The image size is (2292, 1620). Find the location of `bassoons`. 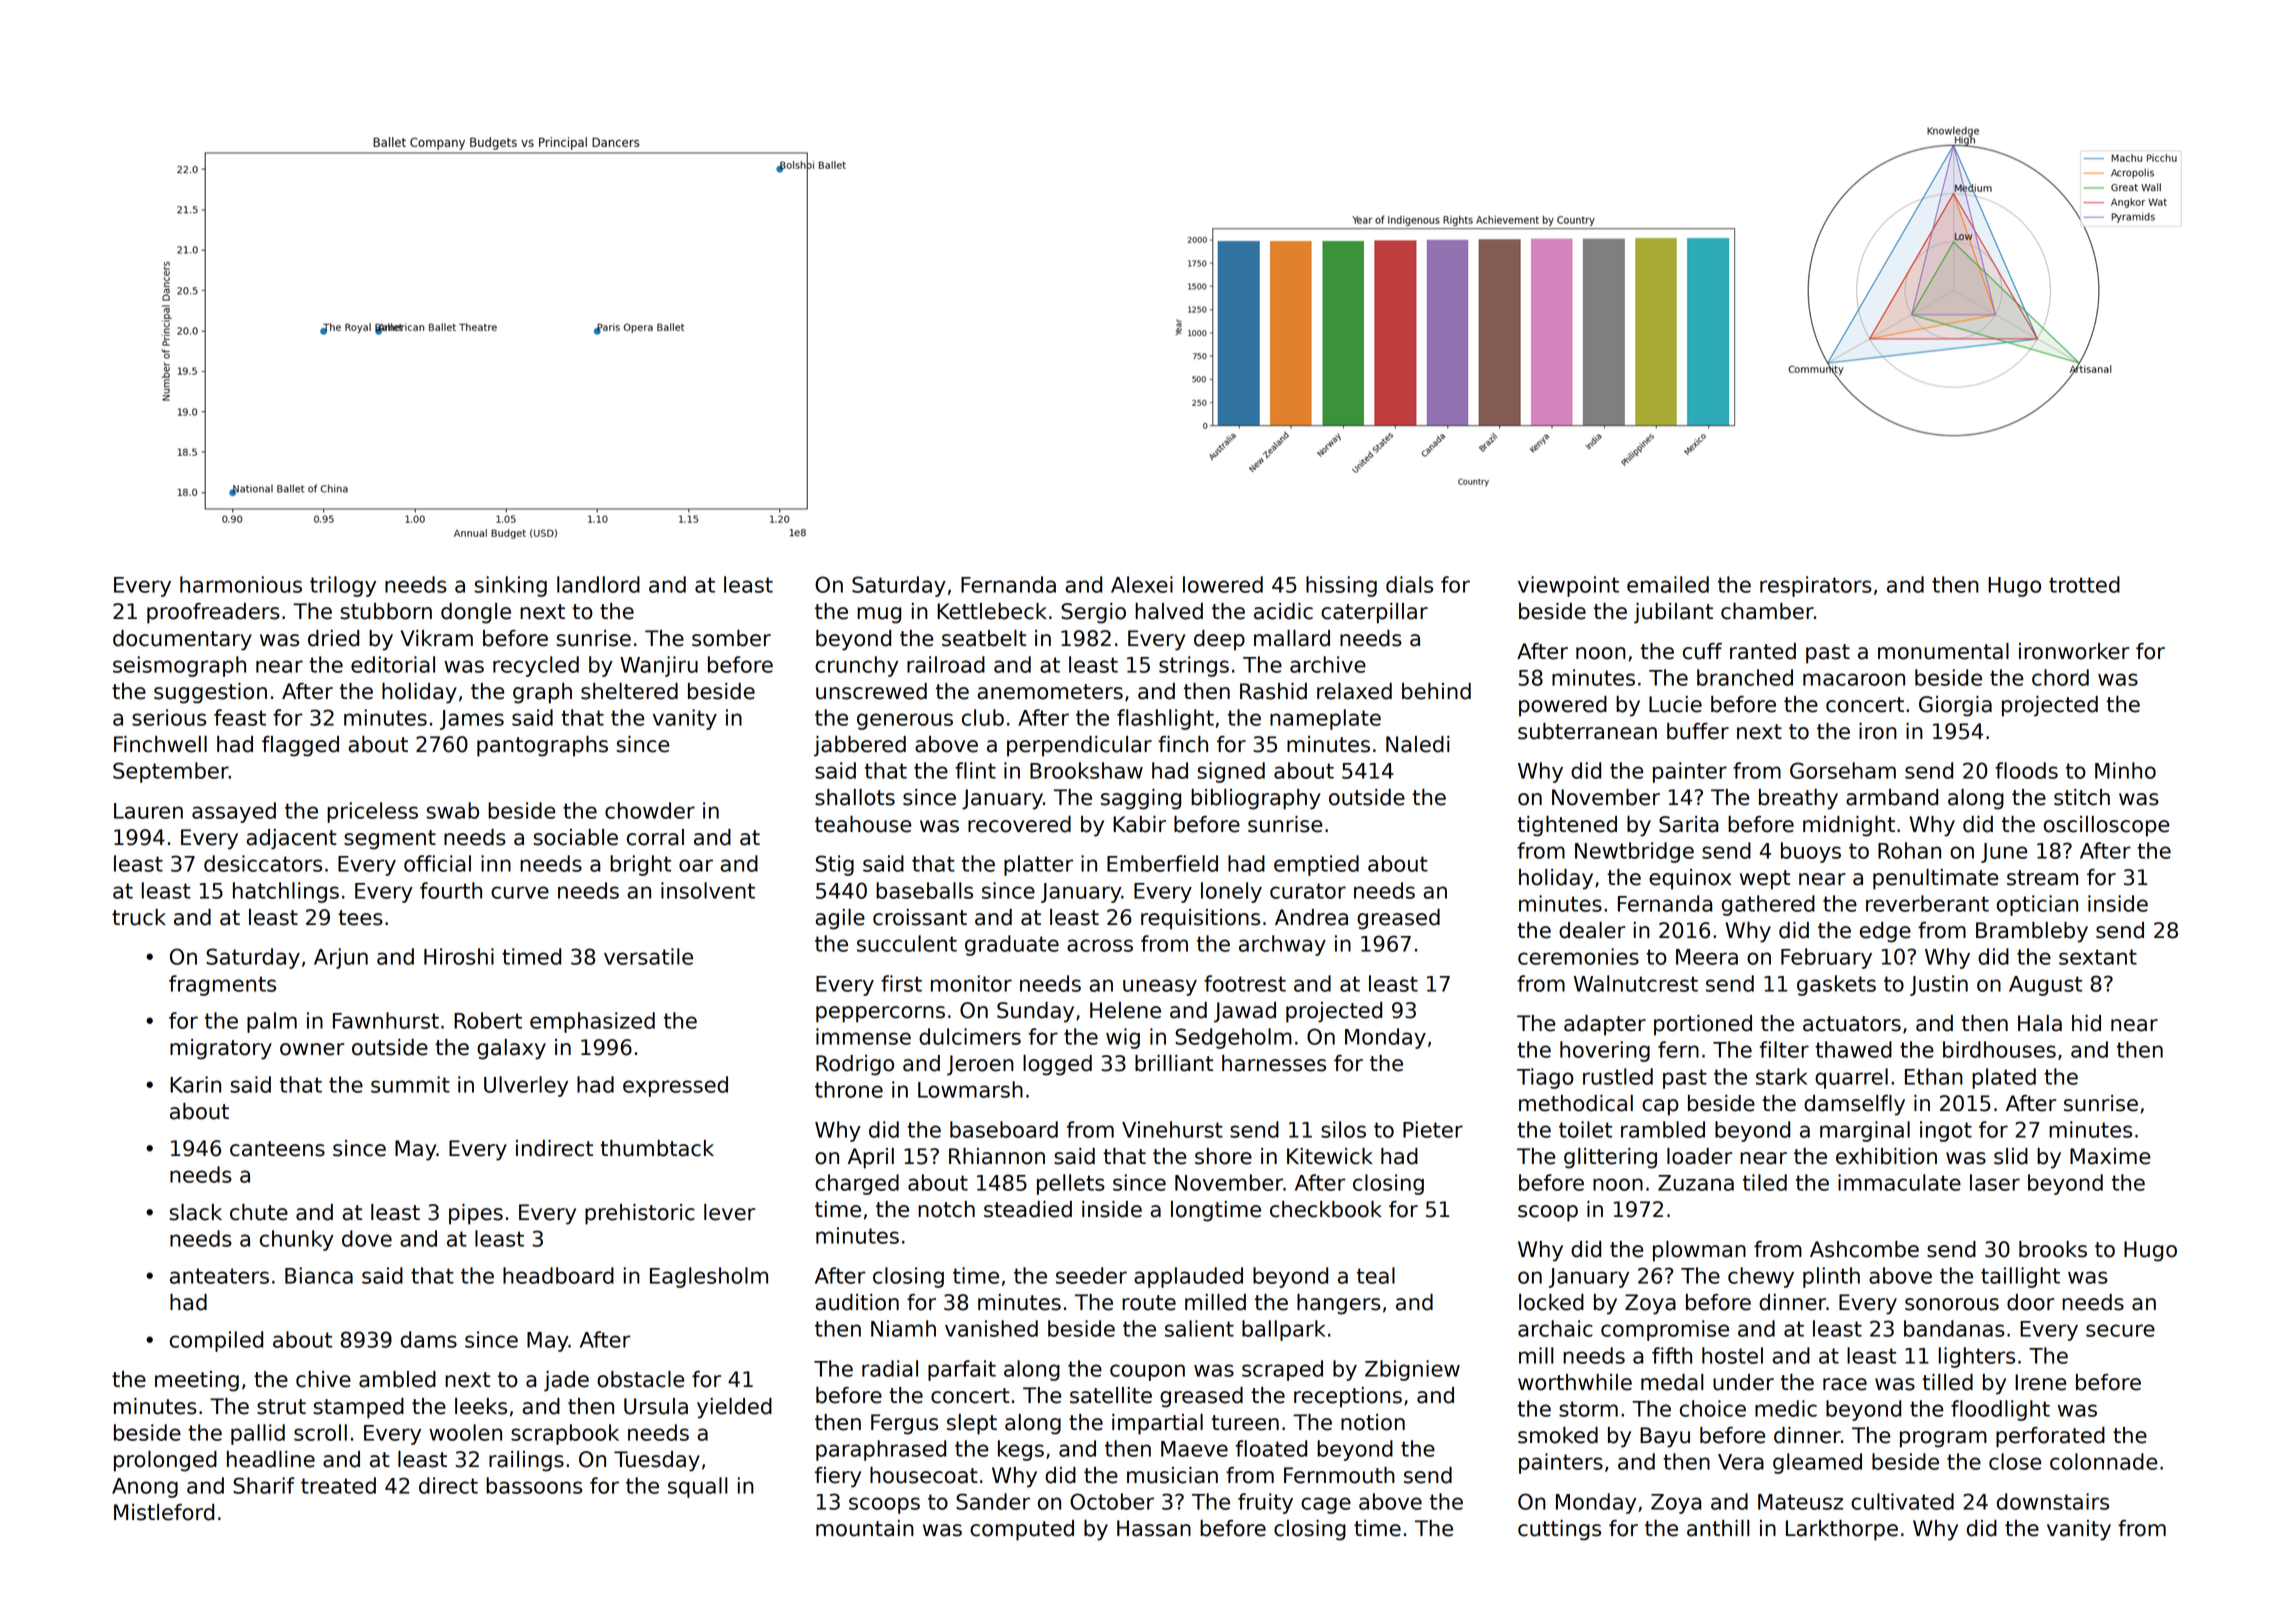

bassoons is located at coordinates (534, 1485).
